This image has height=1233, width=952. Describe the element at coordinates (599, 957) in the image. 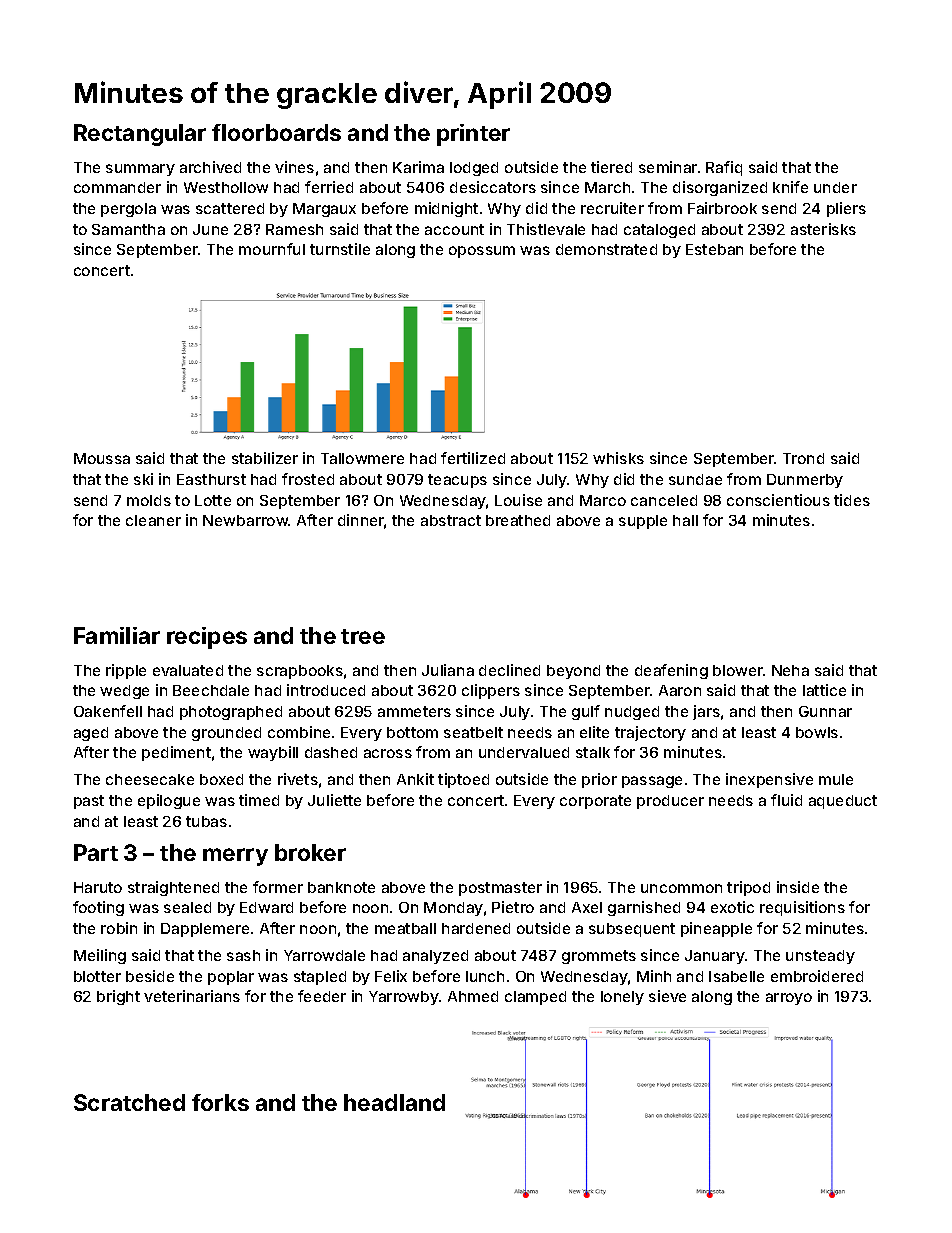

I see `grommets` at that location.
